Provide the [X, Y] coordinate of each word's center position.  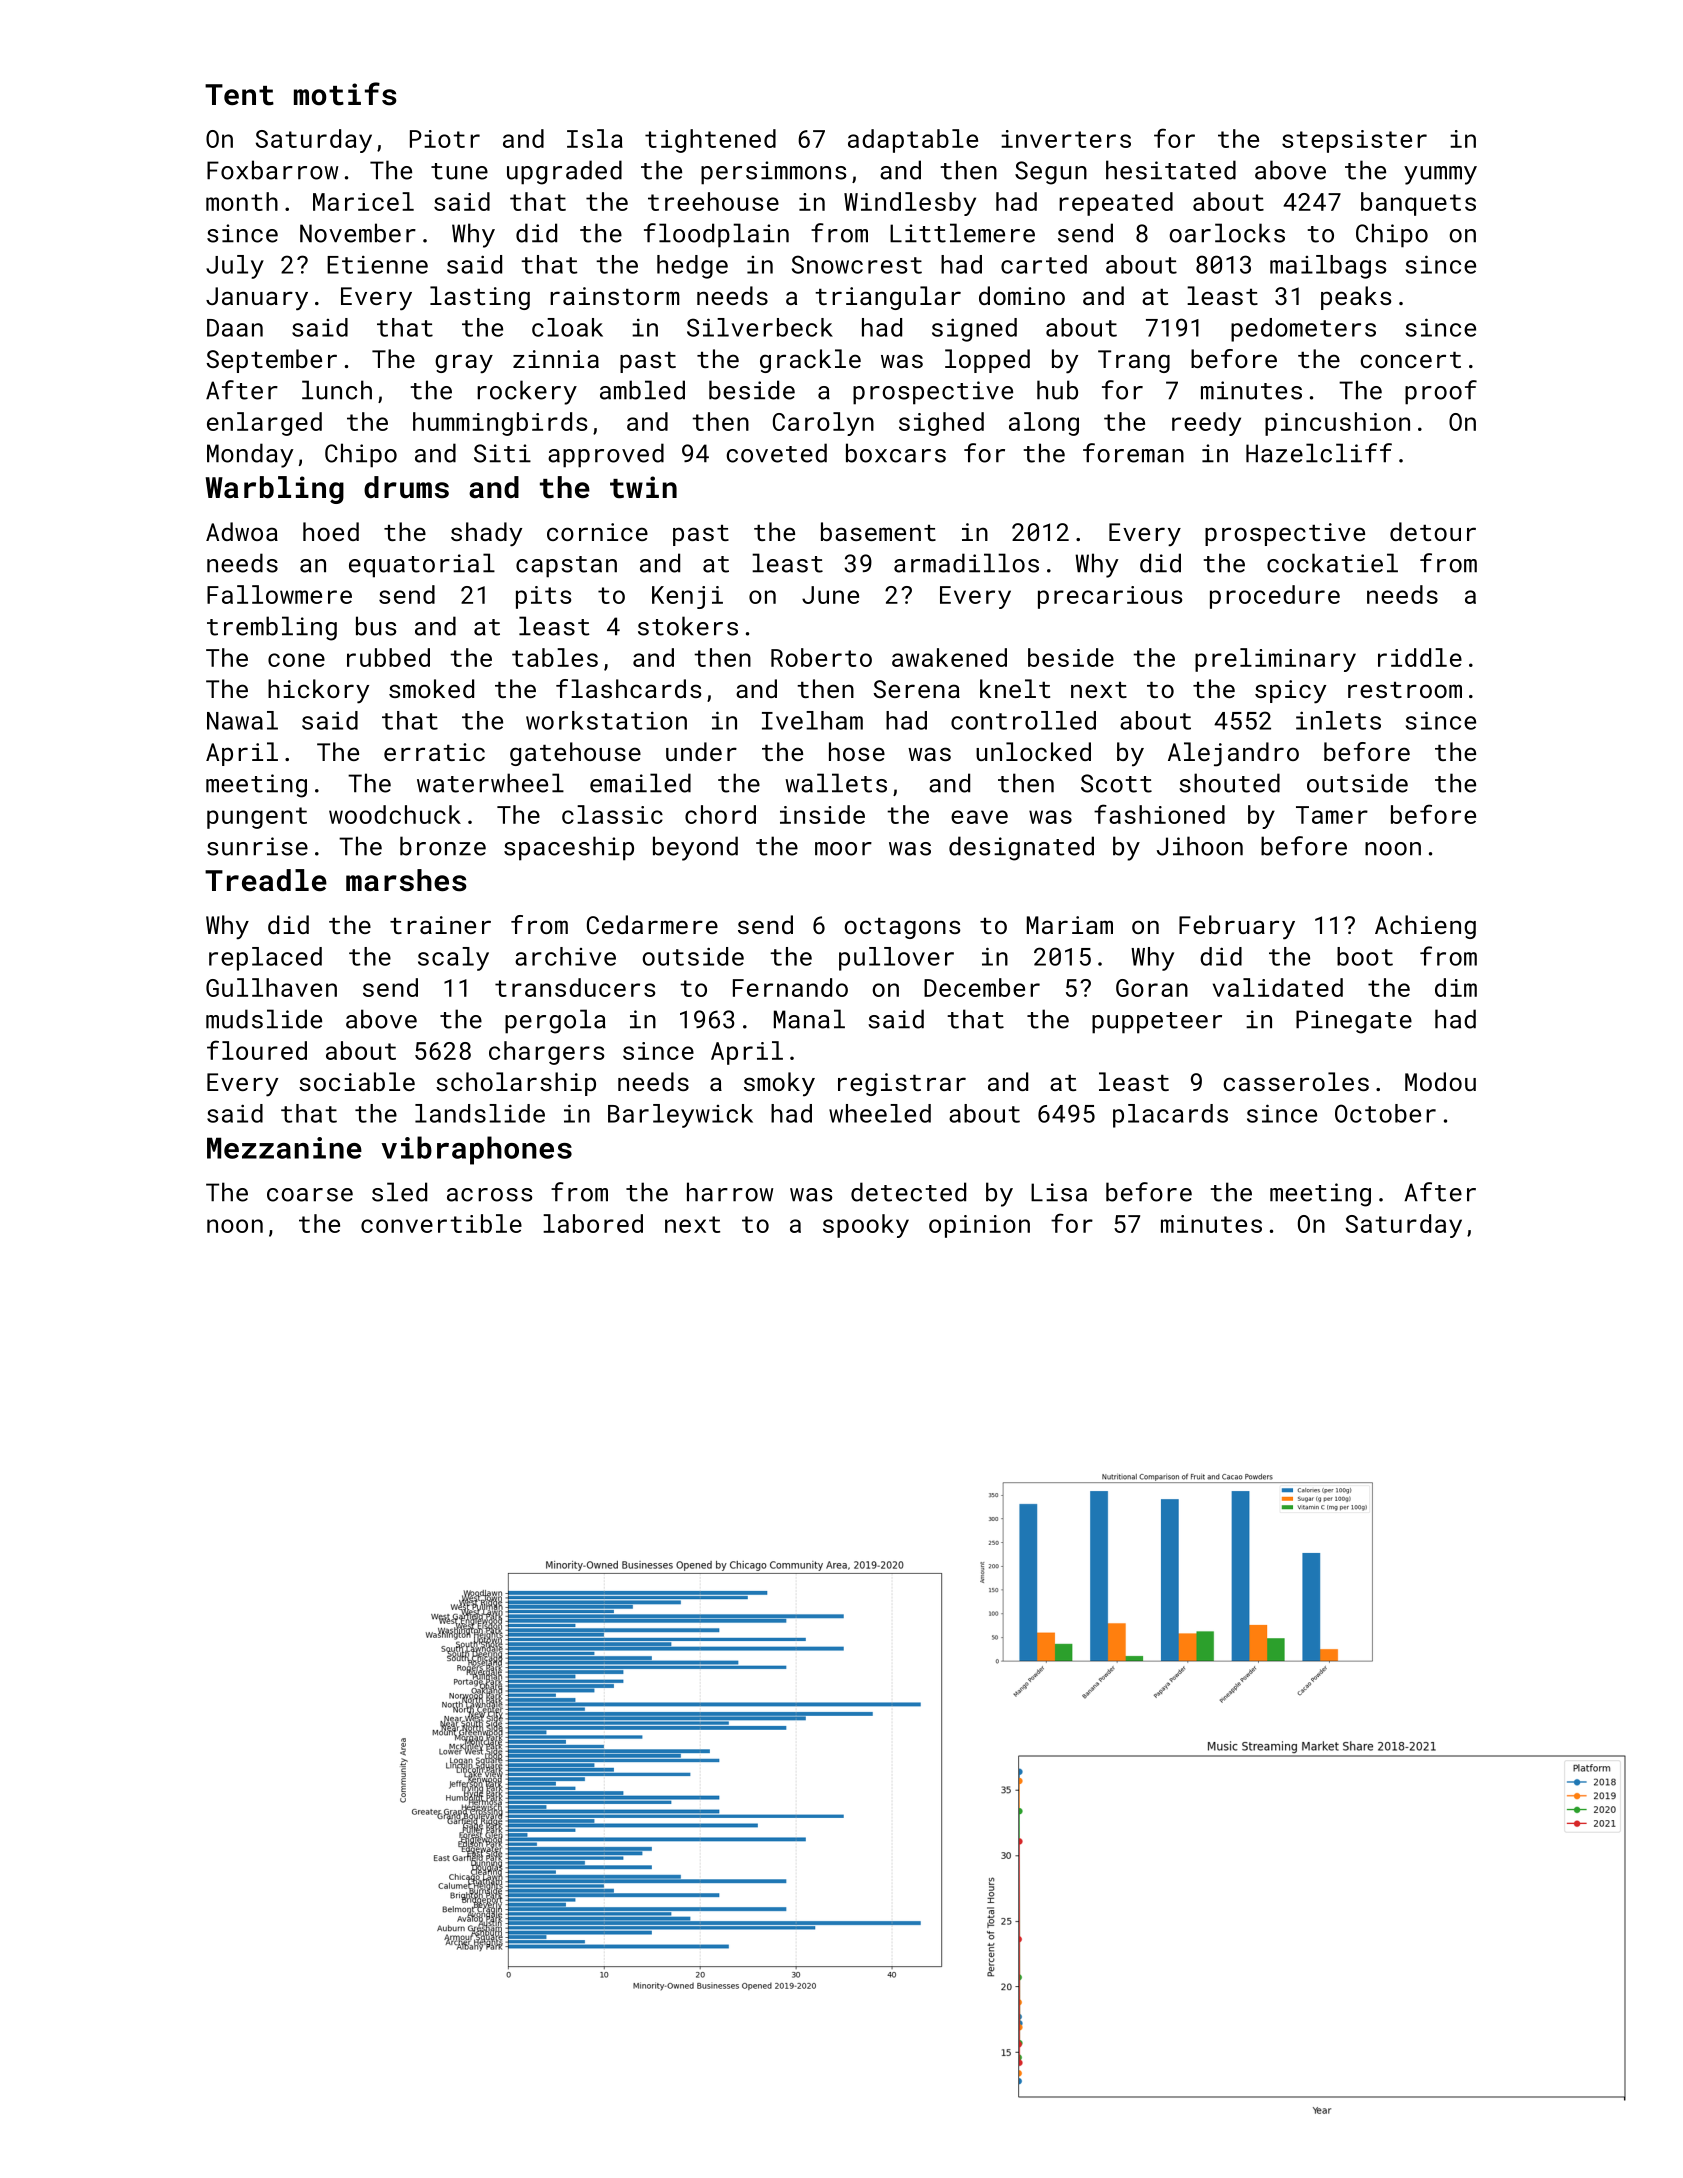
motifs [345, 94]
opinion [979, 1226]
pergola [555, 1021]
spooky [866, 1226]
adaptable [913, 141]
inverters [1066, 139]
